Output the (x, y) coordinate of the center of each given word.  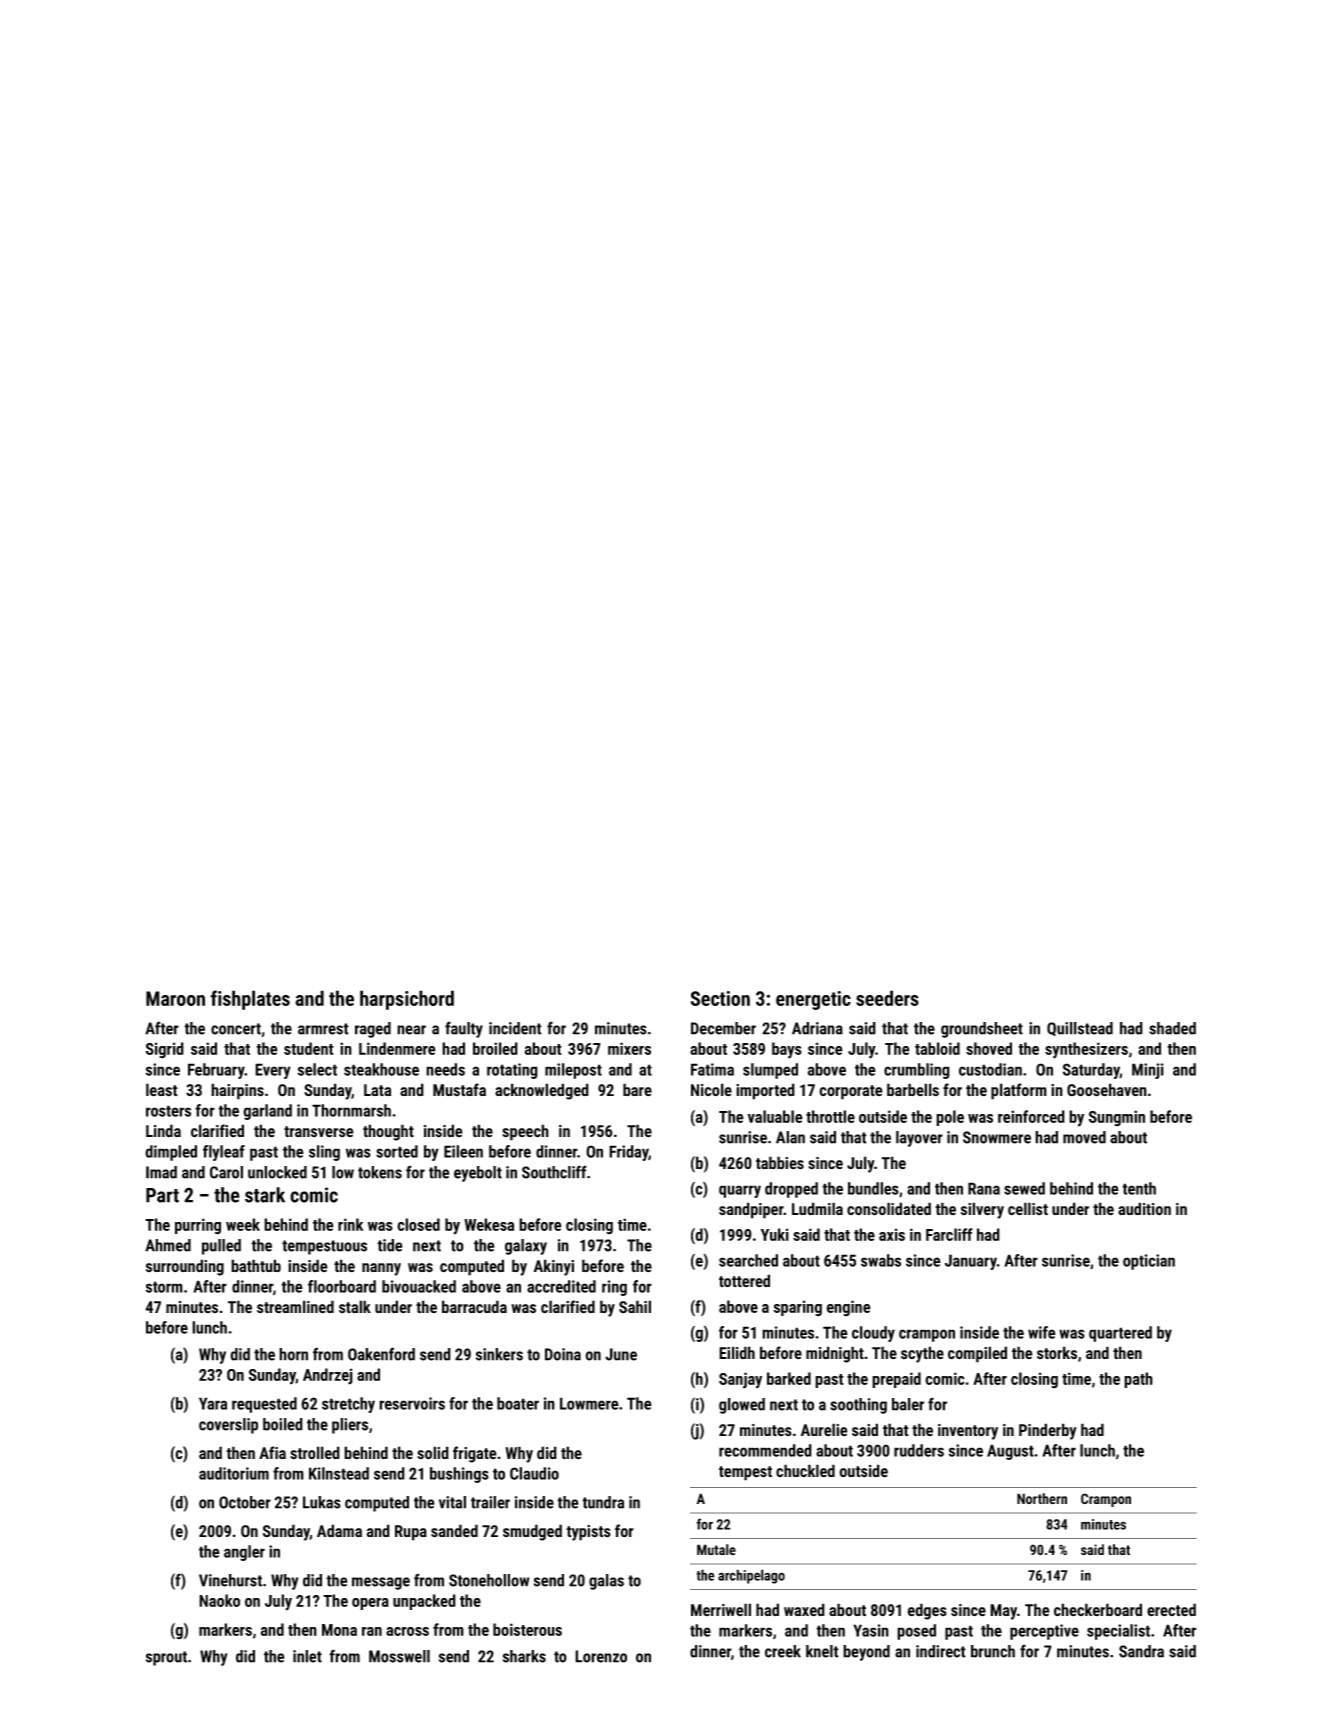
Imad (161, 1172)
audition (1144, 1209)
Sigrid (165, 1050)
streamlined (295, 1307)
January (971, 1262)
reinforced (1031, 1116)
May (1003, 1612)
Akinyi (554, 1267)
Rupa (411, 1533)
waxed (804, 1610)
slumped (770, 1071)
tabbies (780, 1163)
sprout (166, 1658)
